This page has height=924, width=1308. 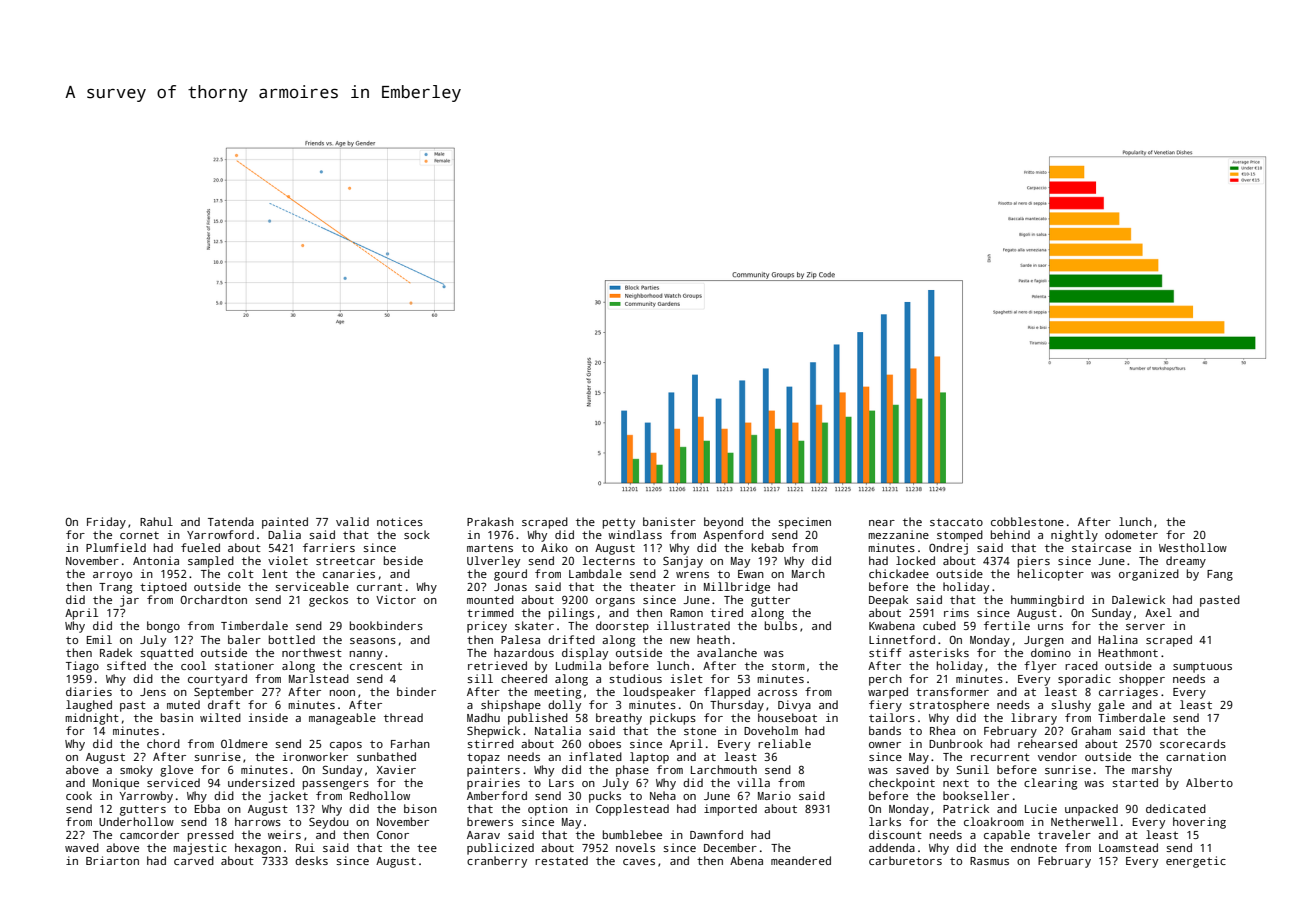 I want to click on bumblebee, so click(x=632, y=834).
